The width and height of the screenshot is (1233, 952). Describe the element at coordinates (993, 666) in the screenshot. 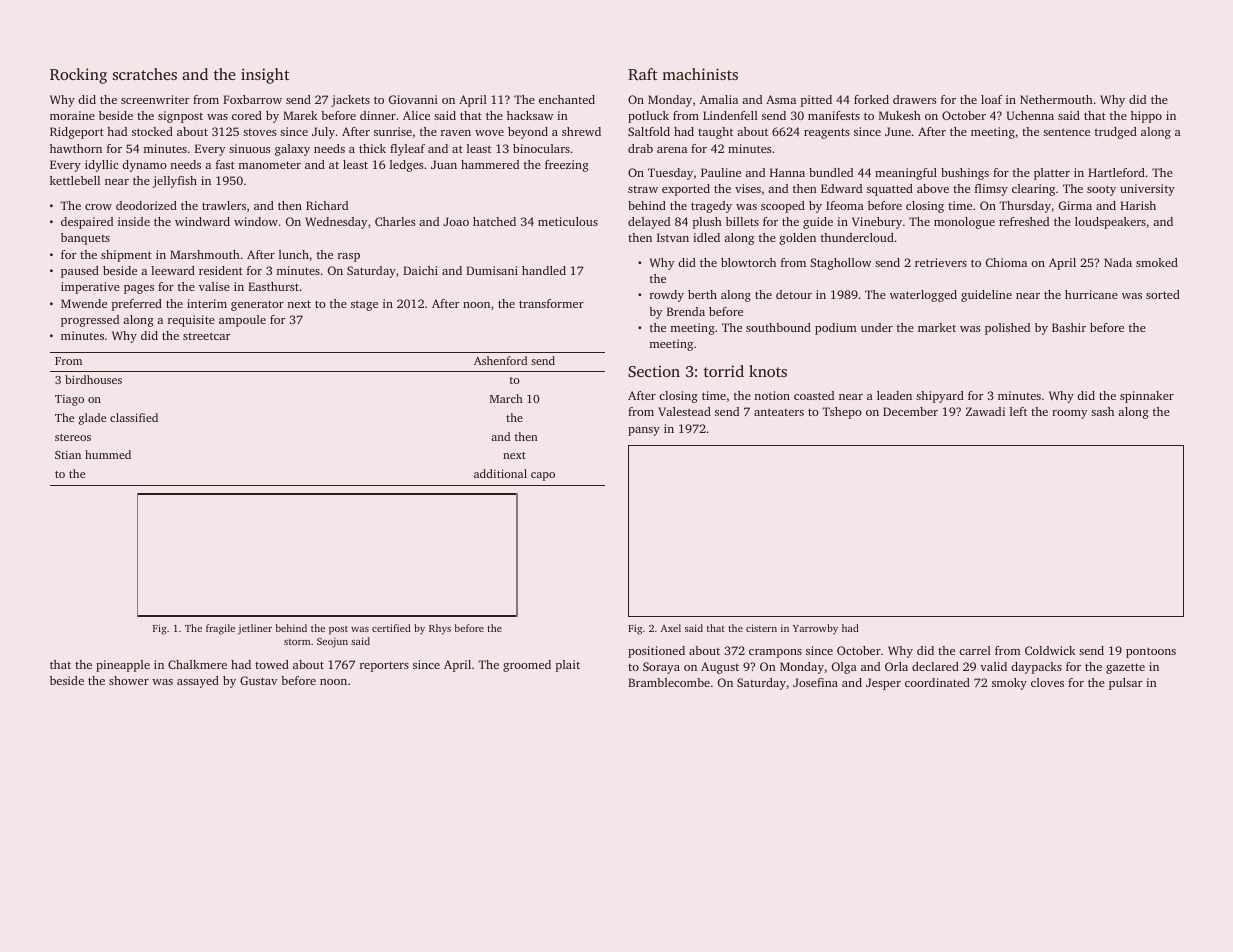

I see `valid` at that location.
